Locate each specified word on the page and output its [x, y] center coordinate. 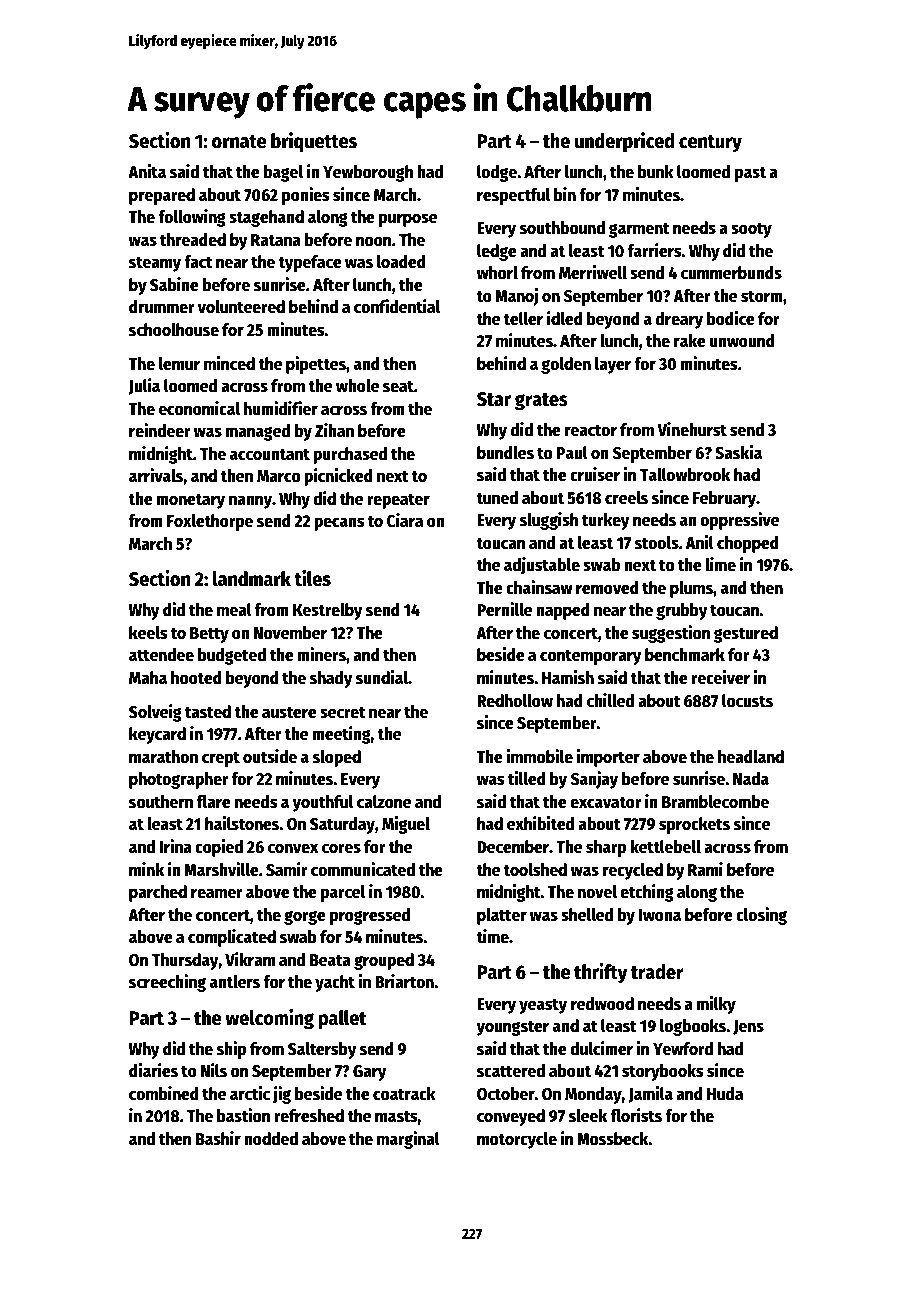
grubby [682, 611]
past [750, 174]
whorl [497, 273]
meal [234, 610]
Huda [725, 1094]
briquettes [314, 142]
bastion [243, 1115]
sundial [382, 677]
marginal [408, 1140]
